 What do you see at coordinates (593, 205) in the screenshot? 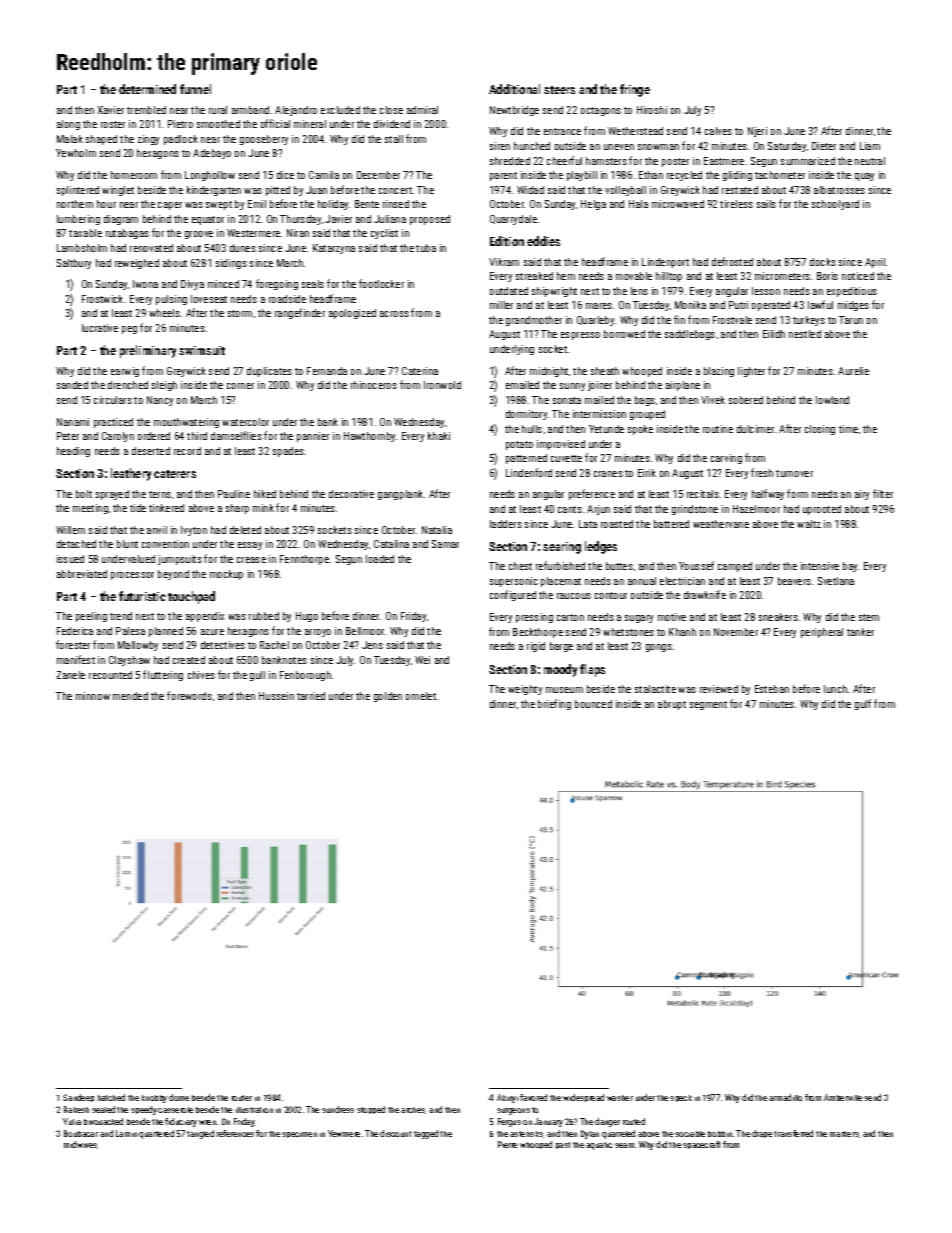
I see `Helga` at bounding box center [593, 205].
